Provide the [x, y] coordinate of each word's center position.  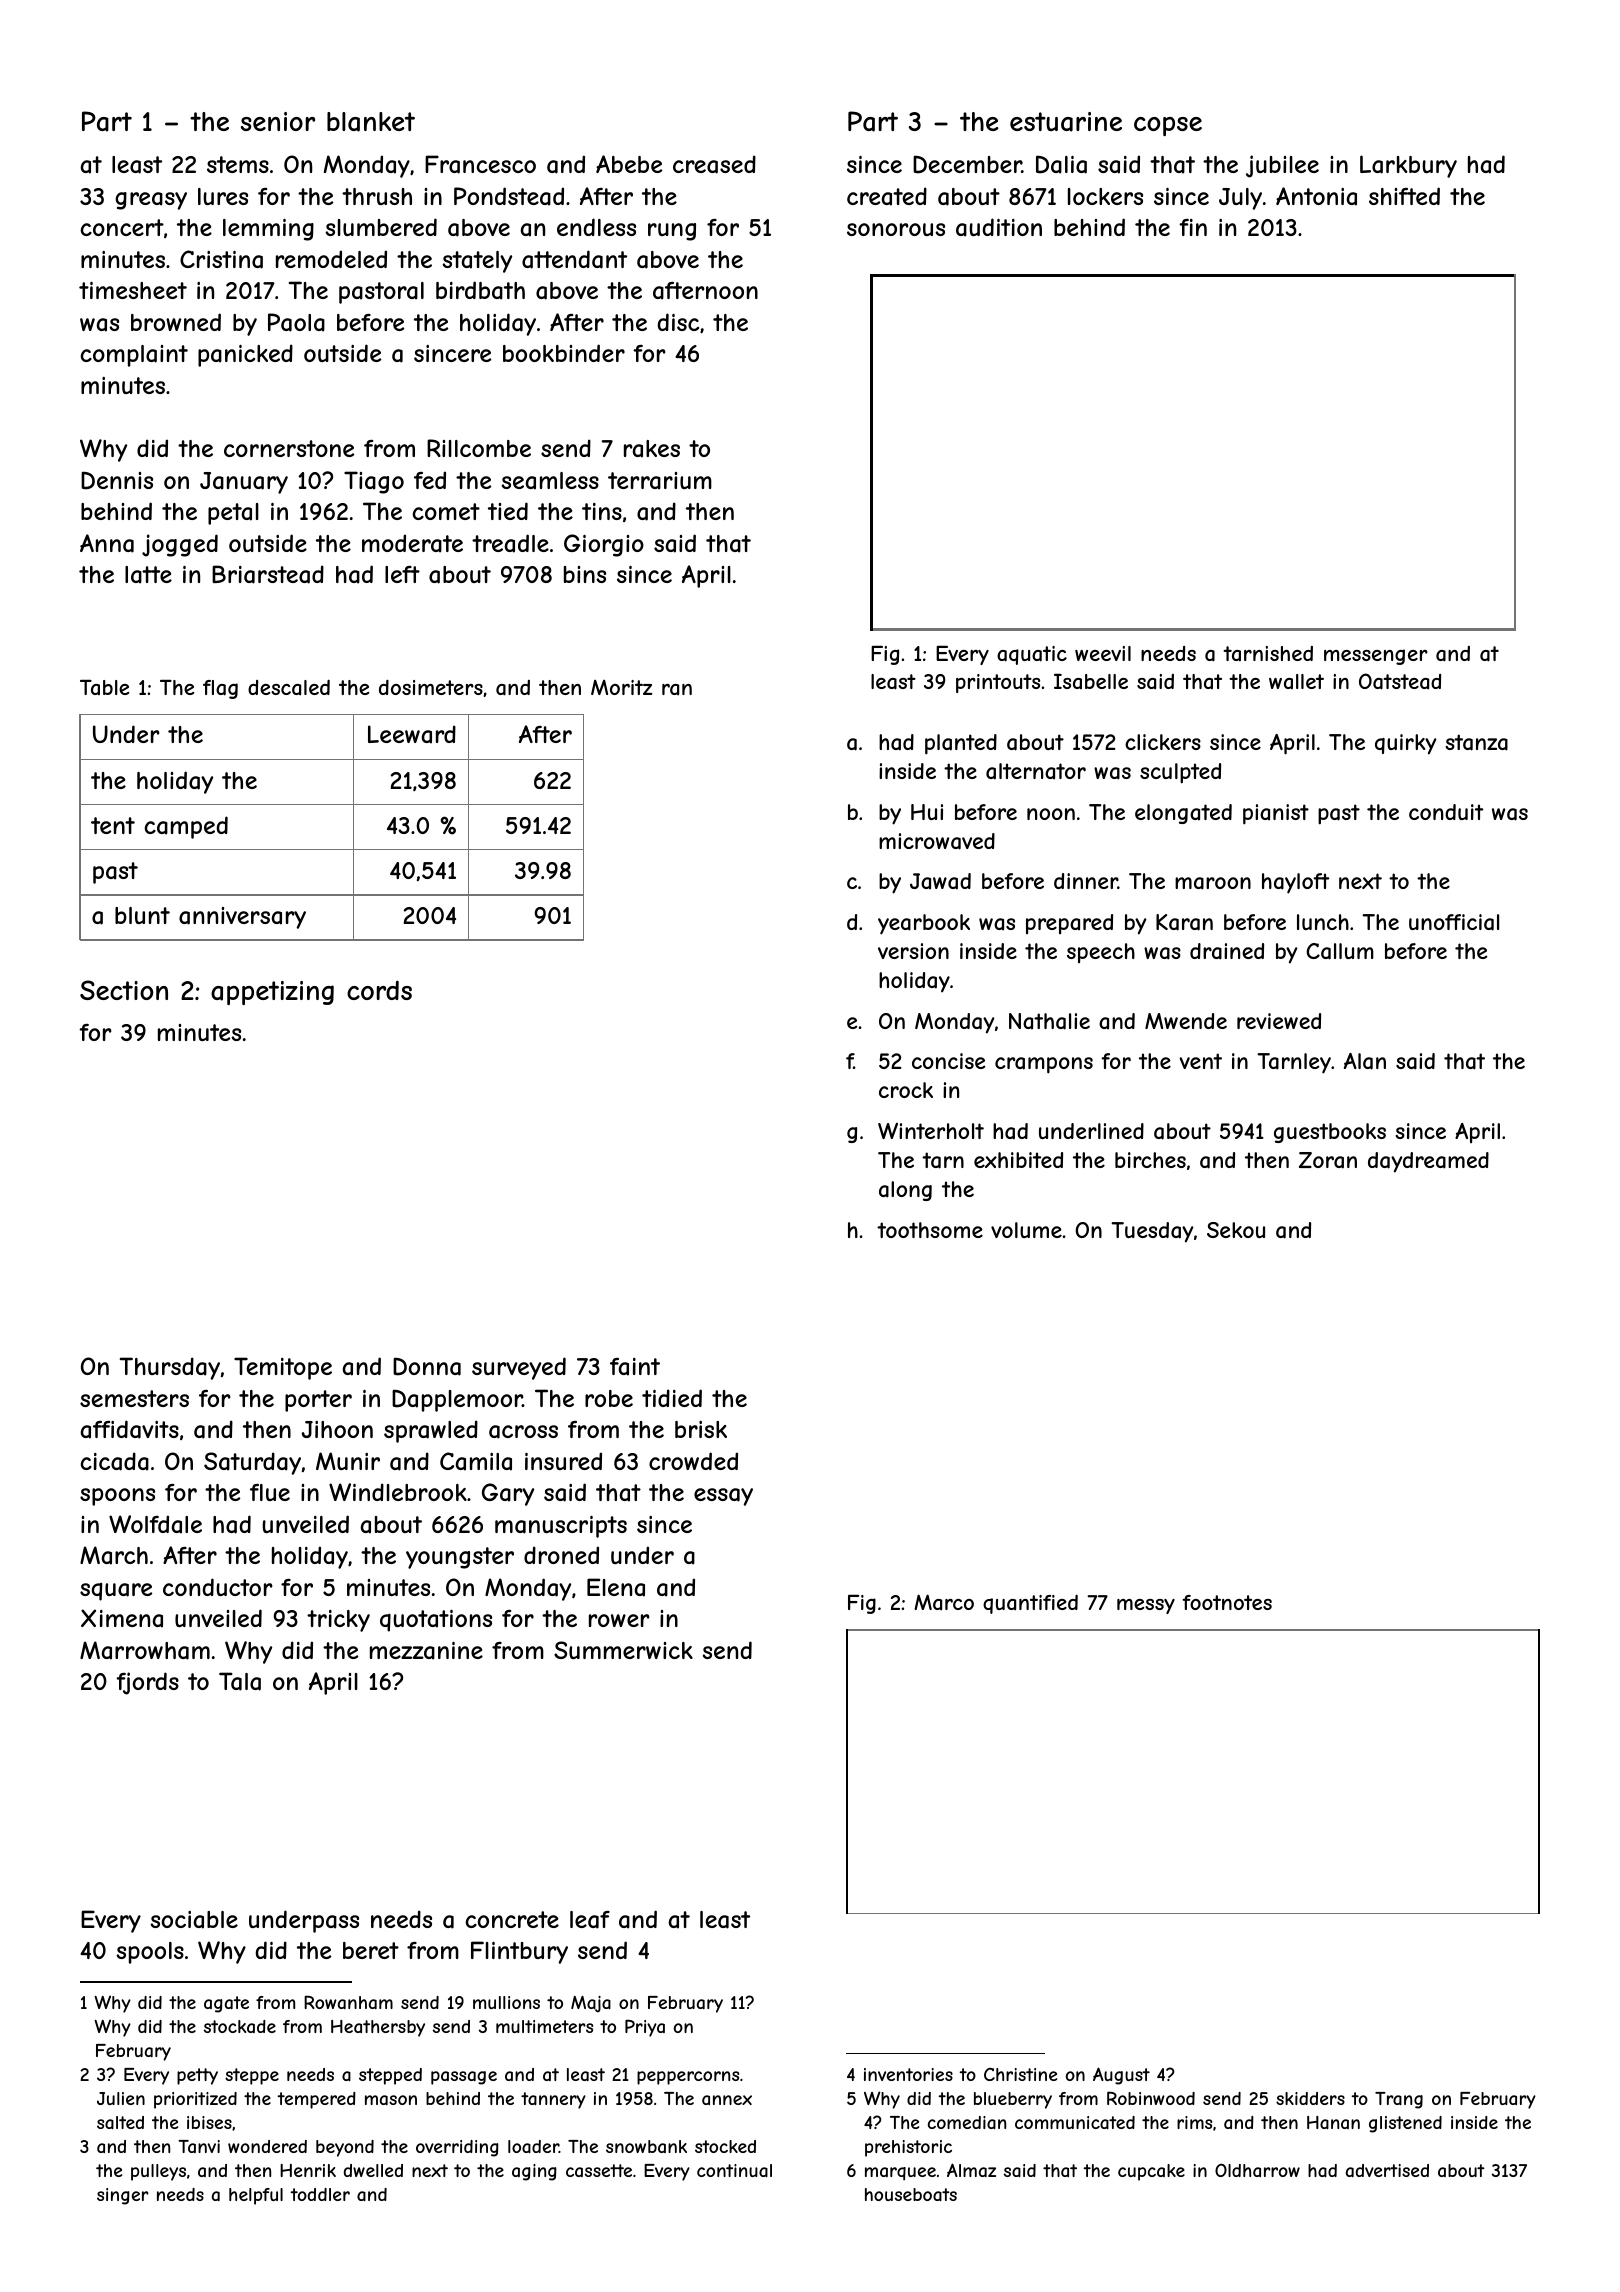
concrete [512, 1919]
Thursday [170, 1368]
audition [999, 227]
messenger [1376, 657]
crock [906, 1090]
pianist [1276, 814]
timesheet [133, 290]
